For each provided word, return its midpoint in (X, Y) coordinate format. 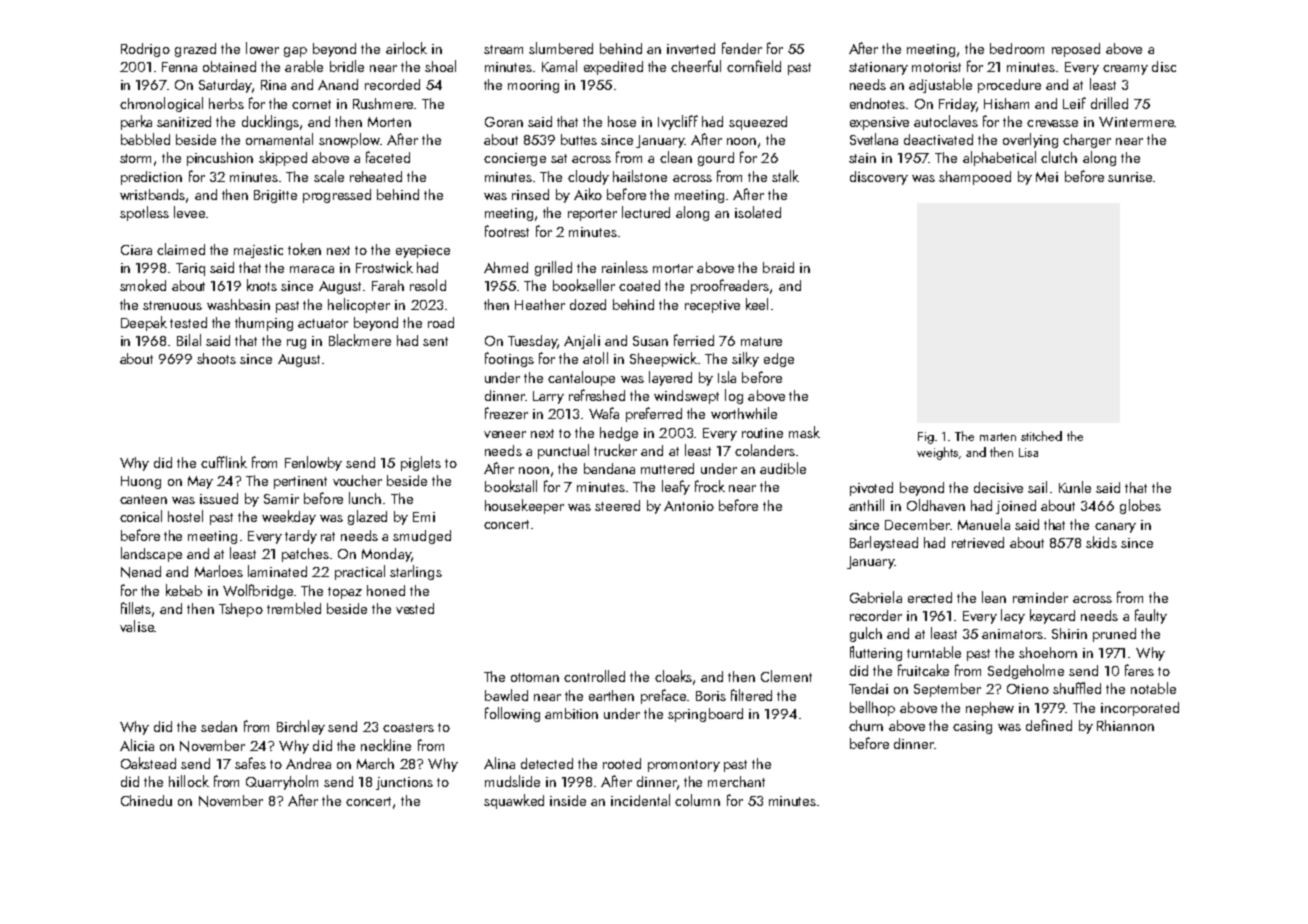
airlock (406, 48)
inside (568, 800)
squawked (514, 801)
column (697, 800)
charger (1087, 141)
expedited (613, 68)
